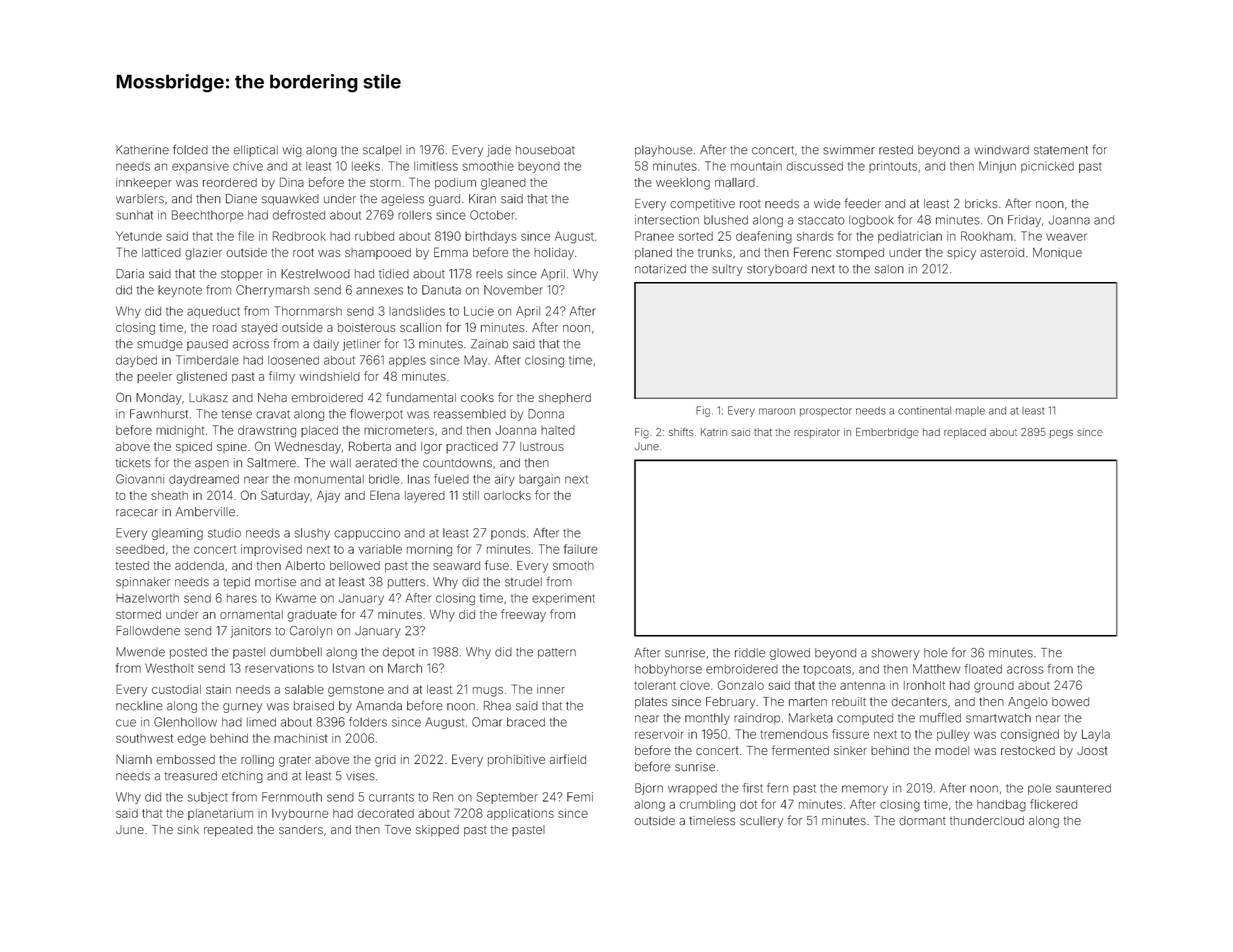  What do you see at coordinates (1061, 150) in the screenshot?
I see `statement` at bounding box center [1061, 150].
